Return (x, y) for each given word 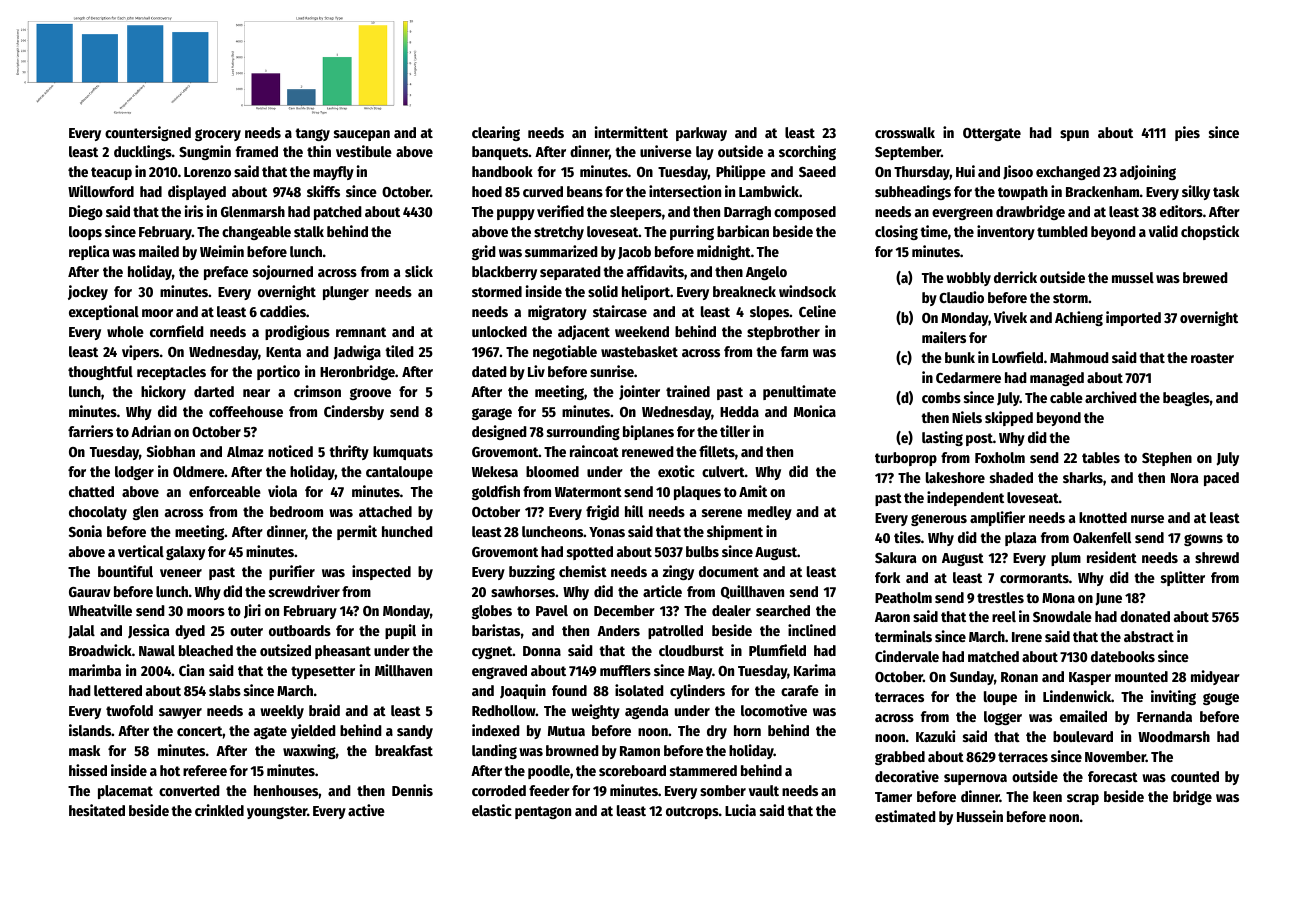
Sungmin (205, 152)
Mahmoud (1079, 357)
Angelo (766, 273)
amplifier (997, 518)
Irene (1027, 637)
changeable (256, 233)
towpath (1023, 193)
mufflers (625, 670)
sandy (415, 732)
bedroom (296, 511)
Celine (817, 311)
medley (770, 513)
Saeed (817, 171)
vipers (140, 352)
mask (84, 750)
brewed (1205, 277)
